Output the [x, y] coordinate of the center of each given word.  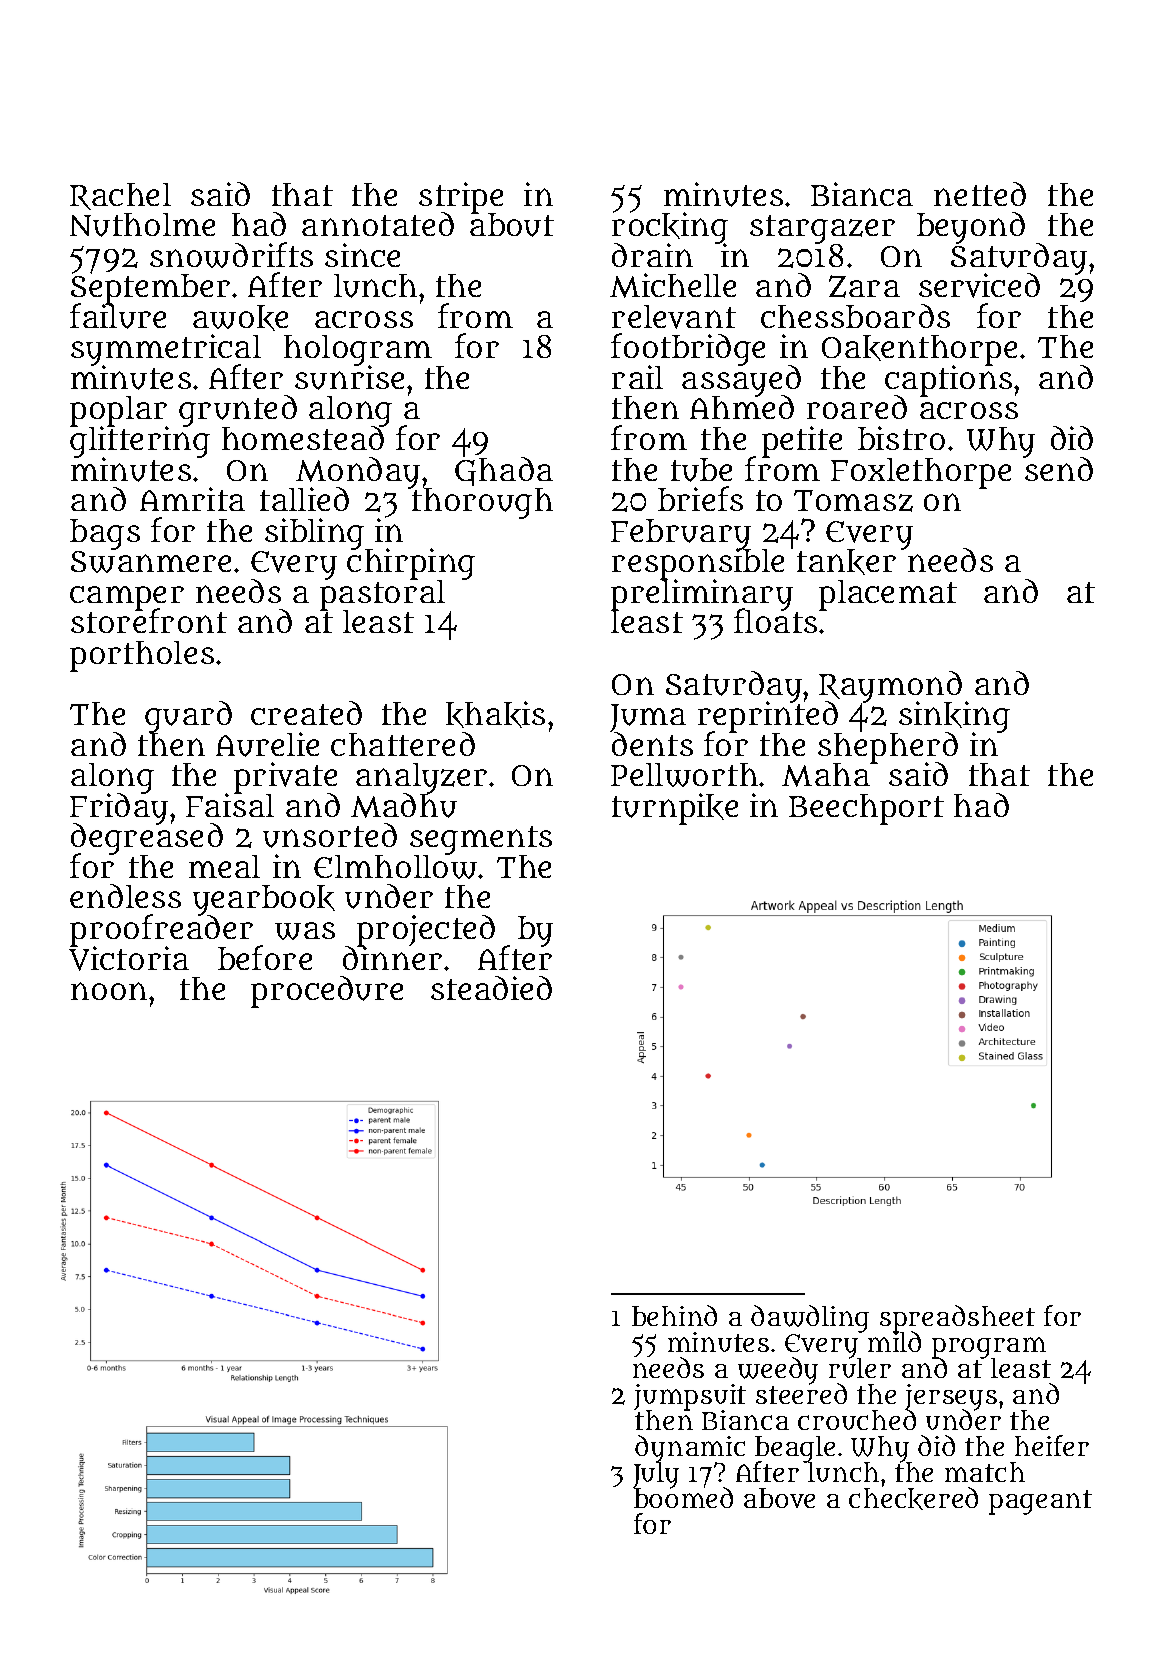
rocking [670, 228]
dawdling [810, 1319]
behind [674, 1315]
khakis [495, 714]
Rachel [120, 196]
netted [980, 194]
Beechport [866, 809]
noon [109, 991]
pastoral [382, 595]
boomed [683, 1498]
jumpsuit [690, 1397]
